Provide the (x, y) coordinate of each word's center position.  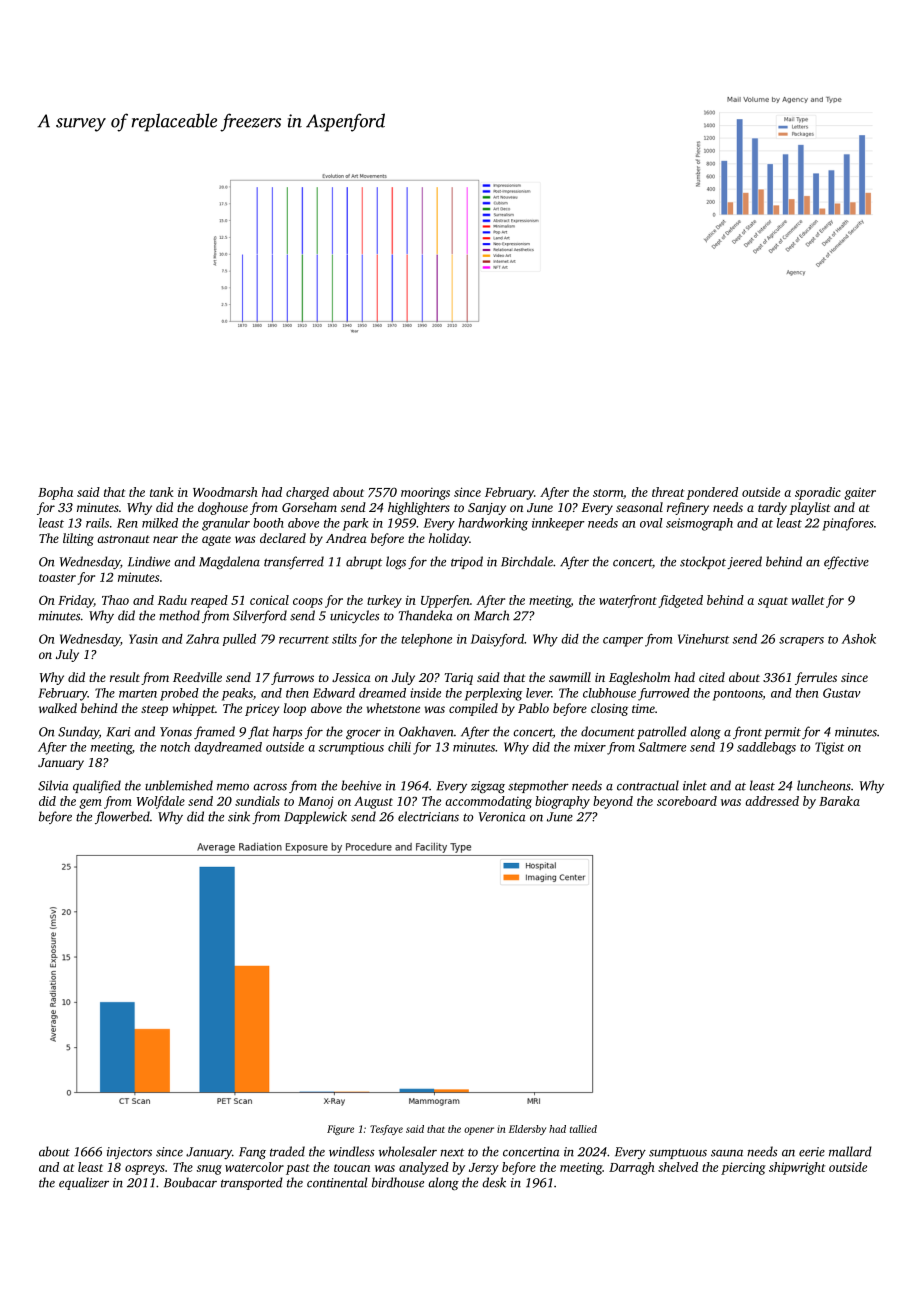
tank (162, 492)
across (270, 787)
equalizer (84, 1183)
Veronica (502, 817)
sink (239, 816)
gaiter (860, 493)
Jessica (351, 677)
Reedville (197, 677)
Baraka (839, 801)
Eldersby (527, 1130)
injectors (129, 1153)
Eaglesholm (639, 678)
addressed (772, 801)
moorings (425, 493)
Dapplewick (315, 817)
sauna (727, 1153)
